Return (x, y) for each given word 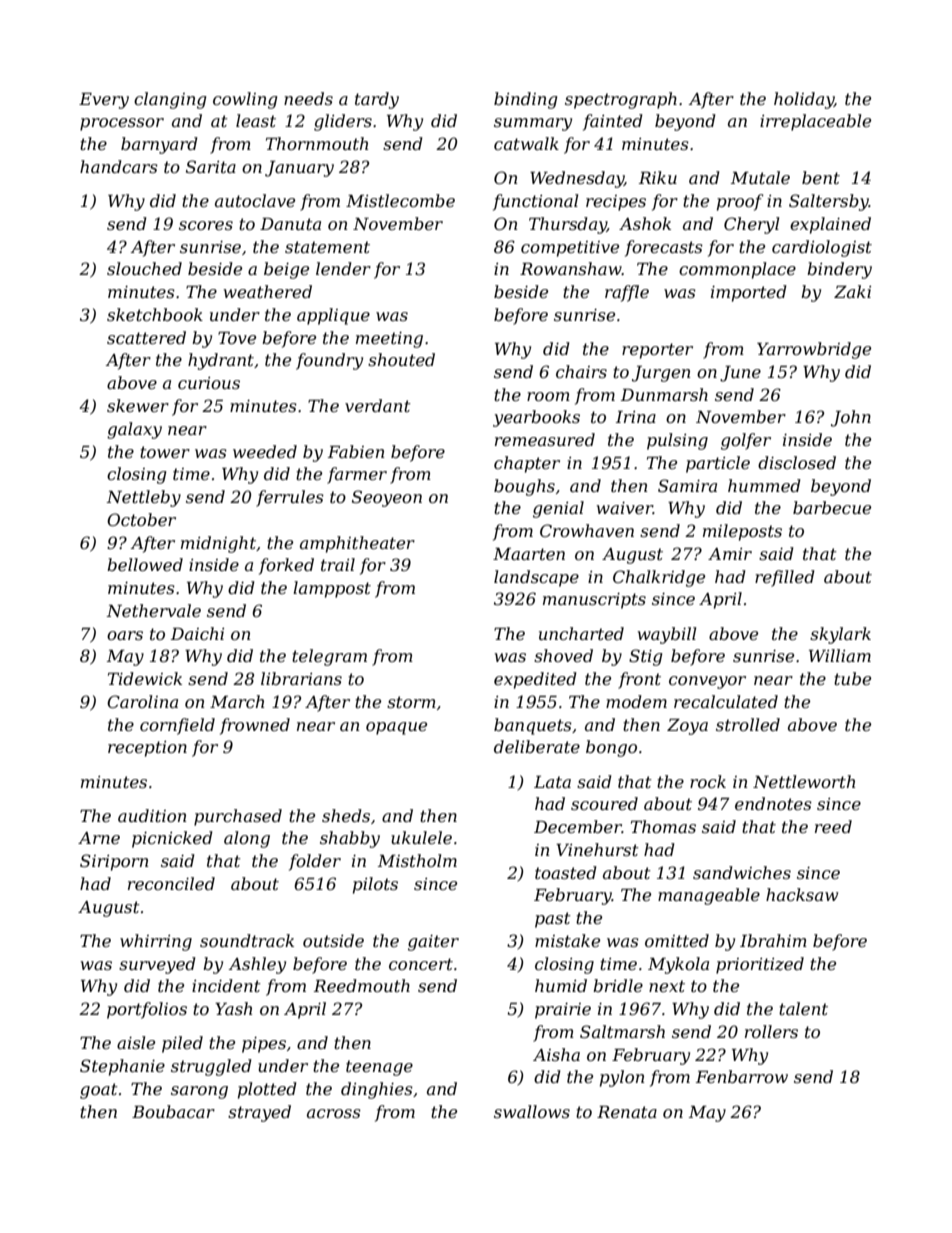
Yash (233, 1008)
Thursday (568, 225)
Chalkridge (659, 578)
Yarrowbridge (814, 350)
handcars (119, 166)
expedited (535, 680)
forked (286, 566)
